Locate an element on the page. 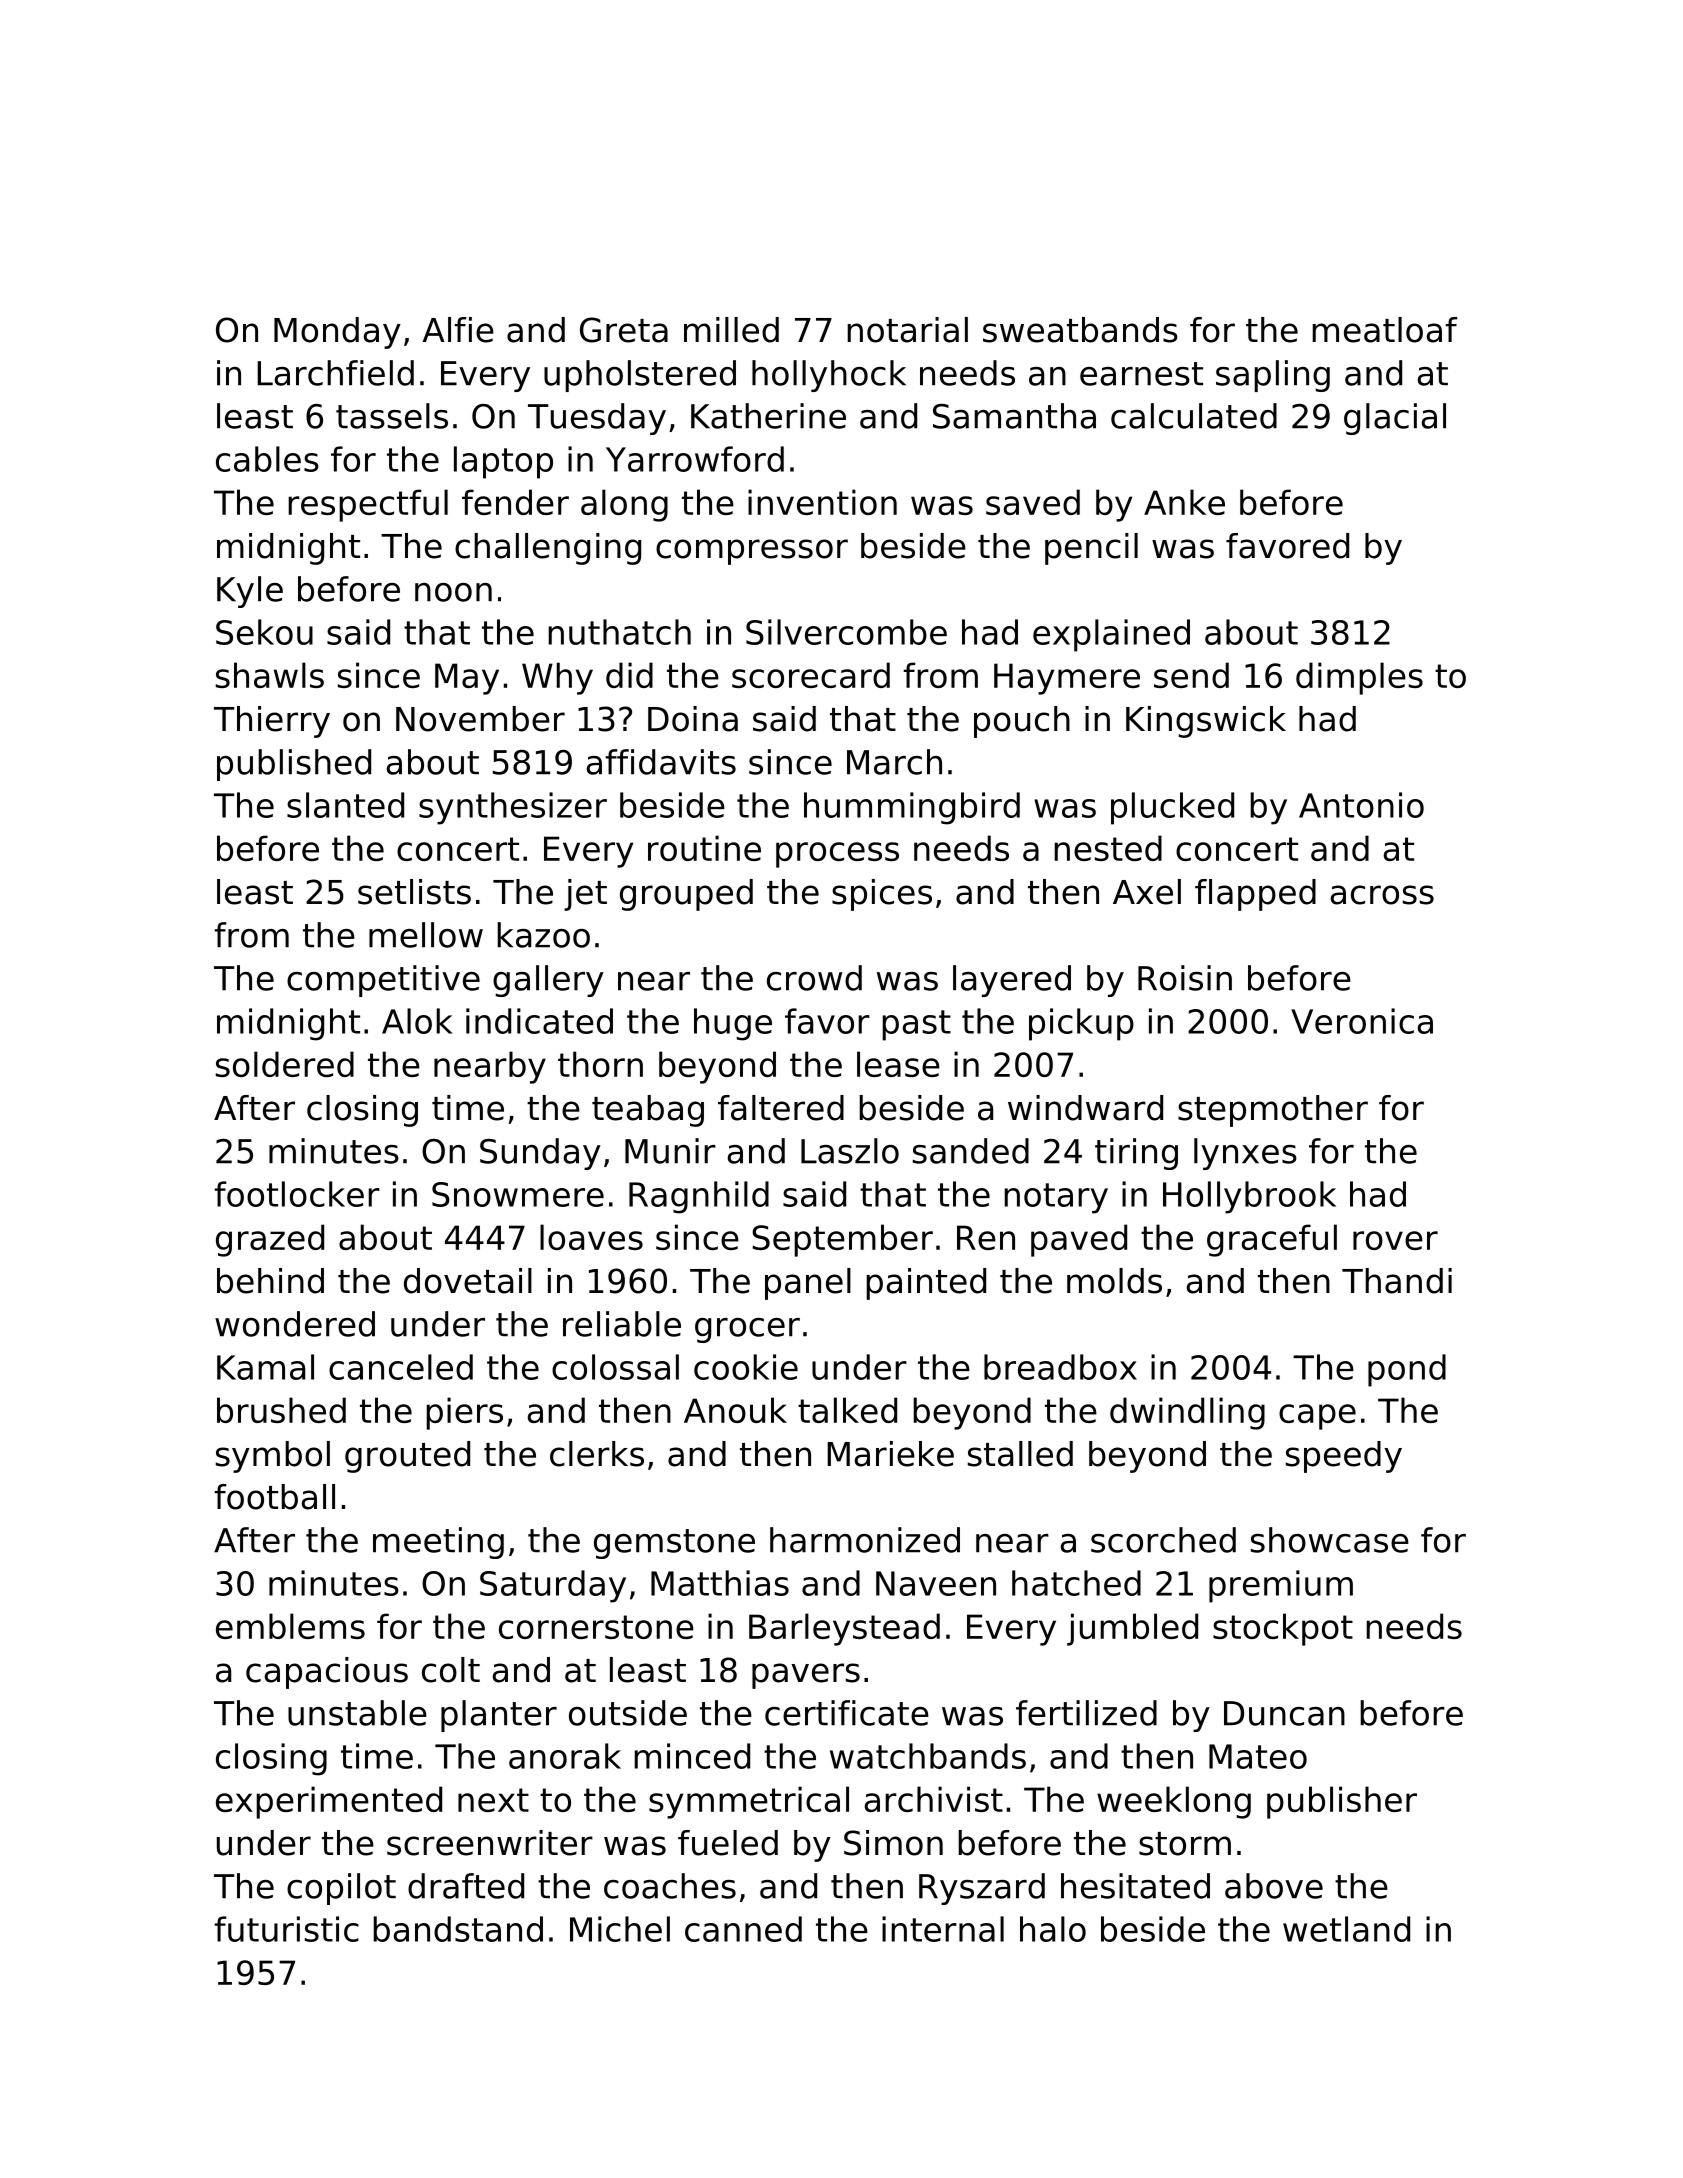 This image has width=1683, height=2178. slanted is located at coordinates (345, 805).
